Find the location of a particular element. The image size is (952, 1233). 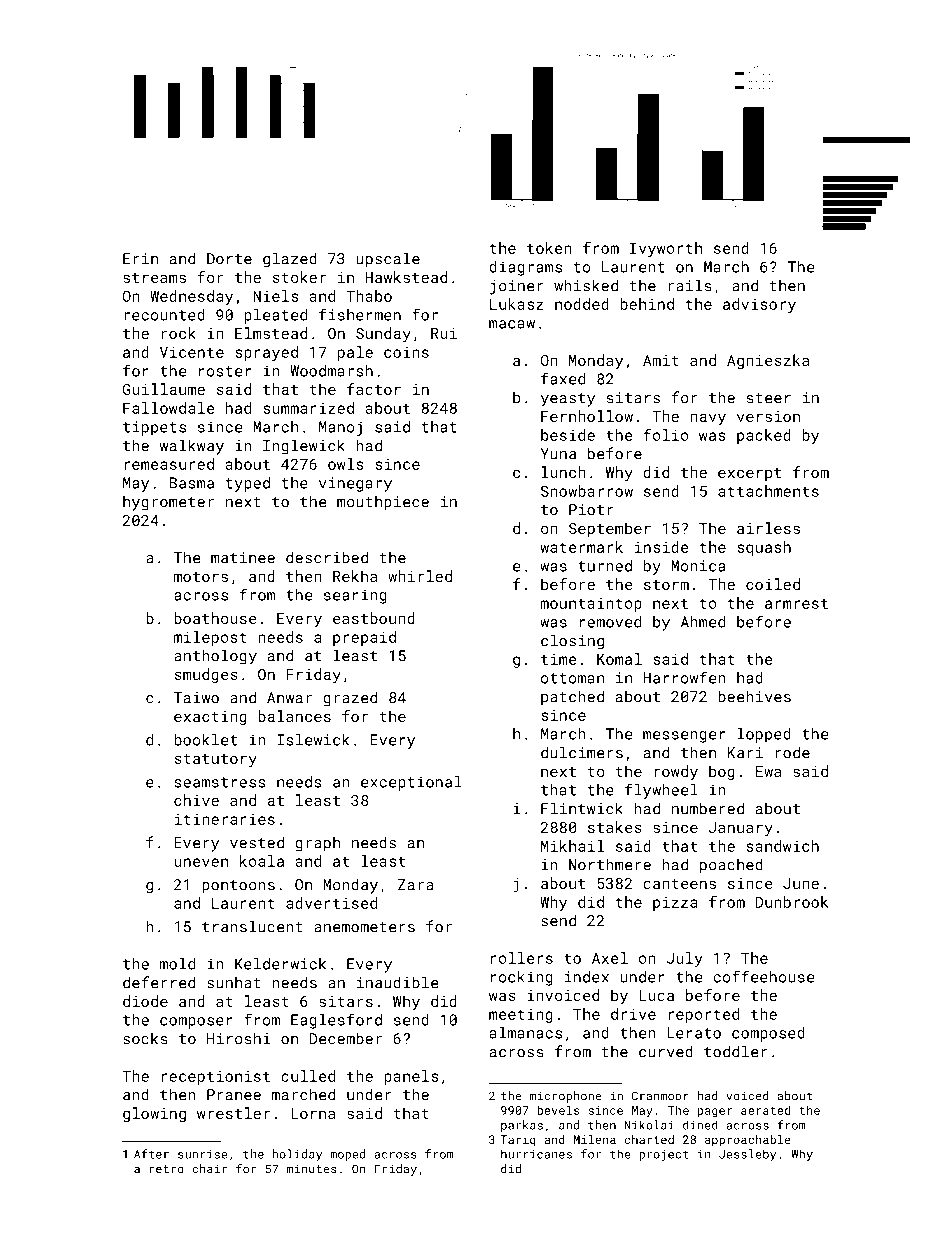

translucent is located at coordinates (252, 926).
